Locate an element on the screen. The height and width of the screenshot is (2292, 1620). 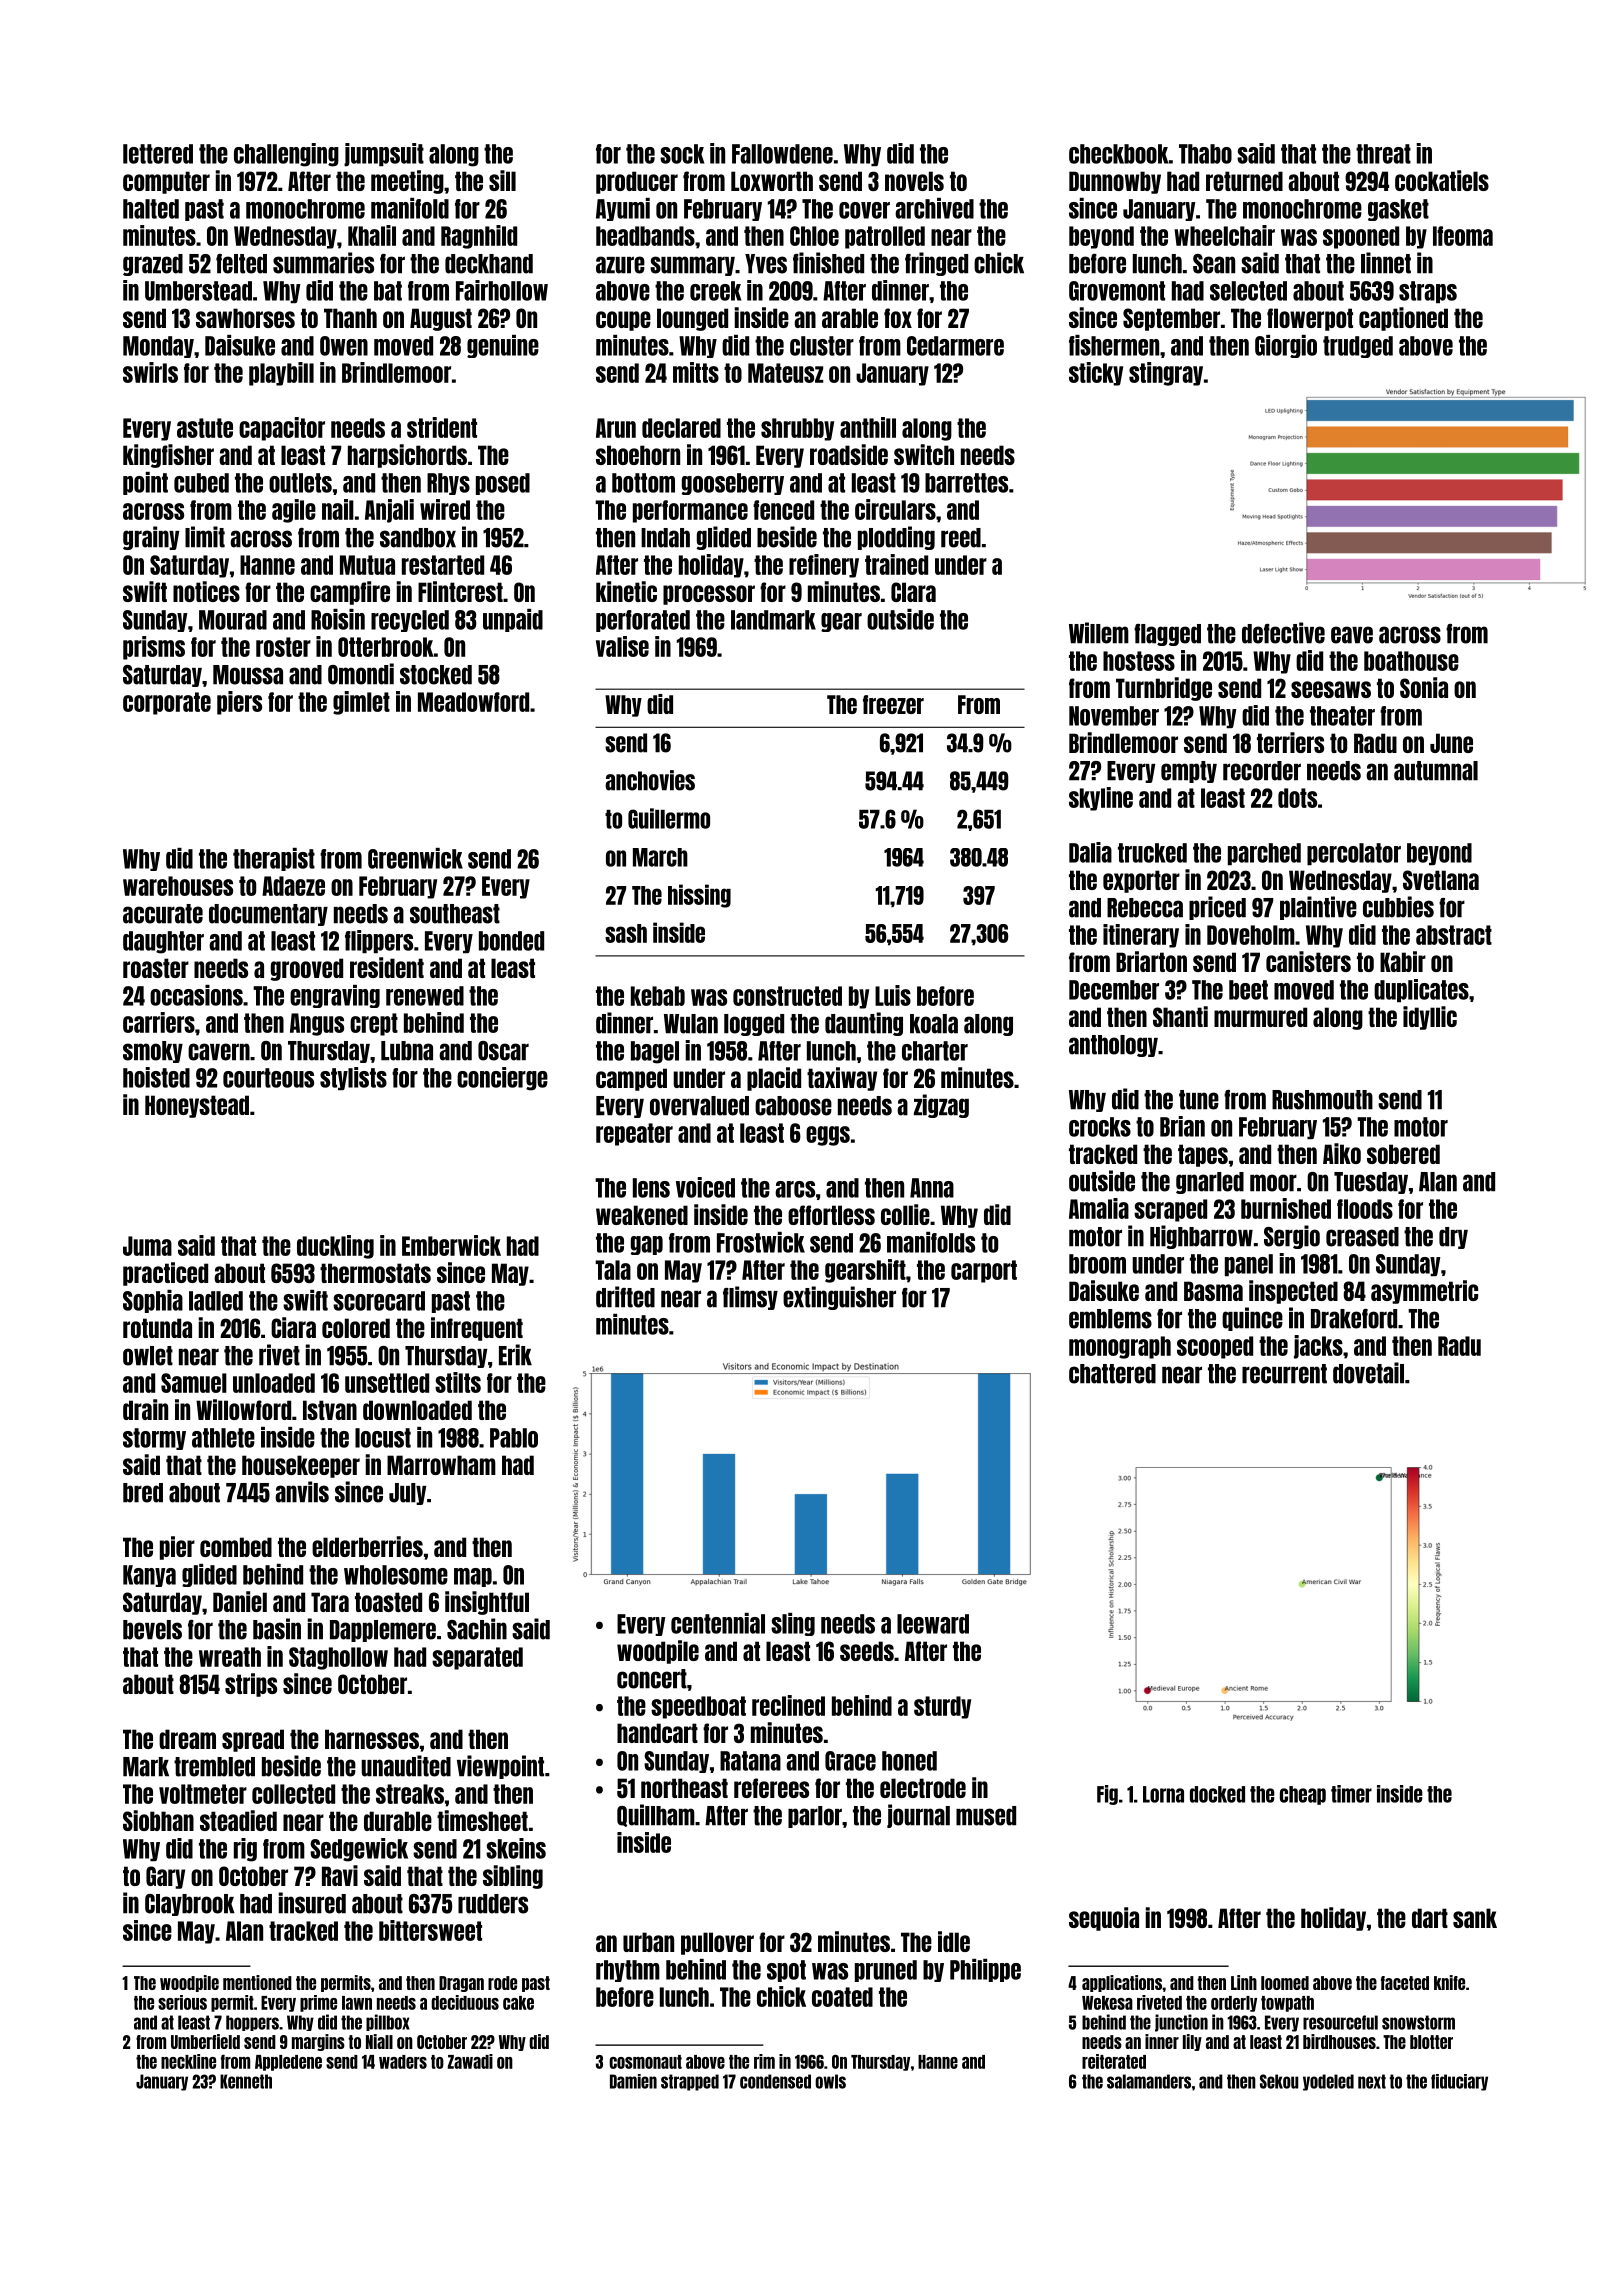
Moussa is located at coordinates (248, 675).
